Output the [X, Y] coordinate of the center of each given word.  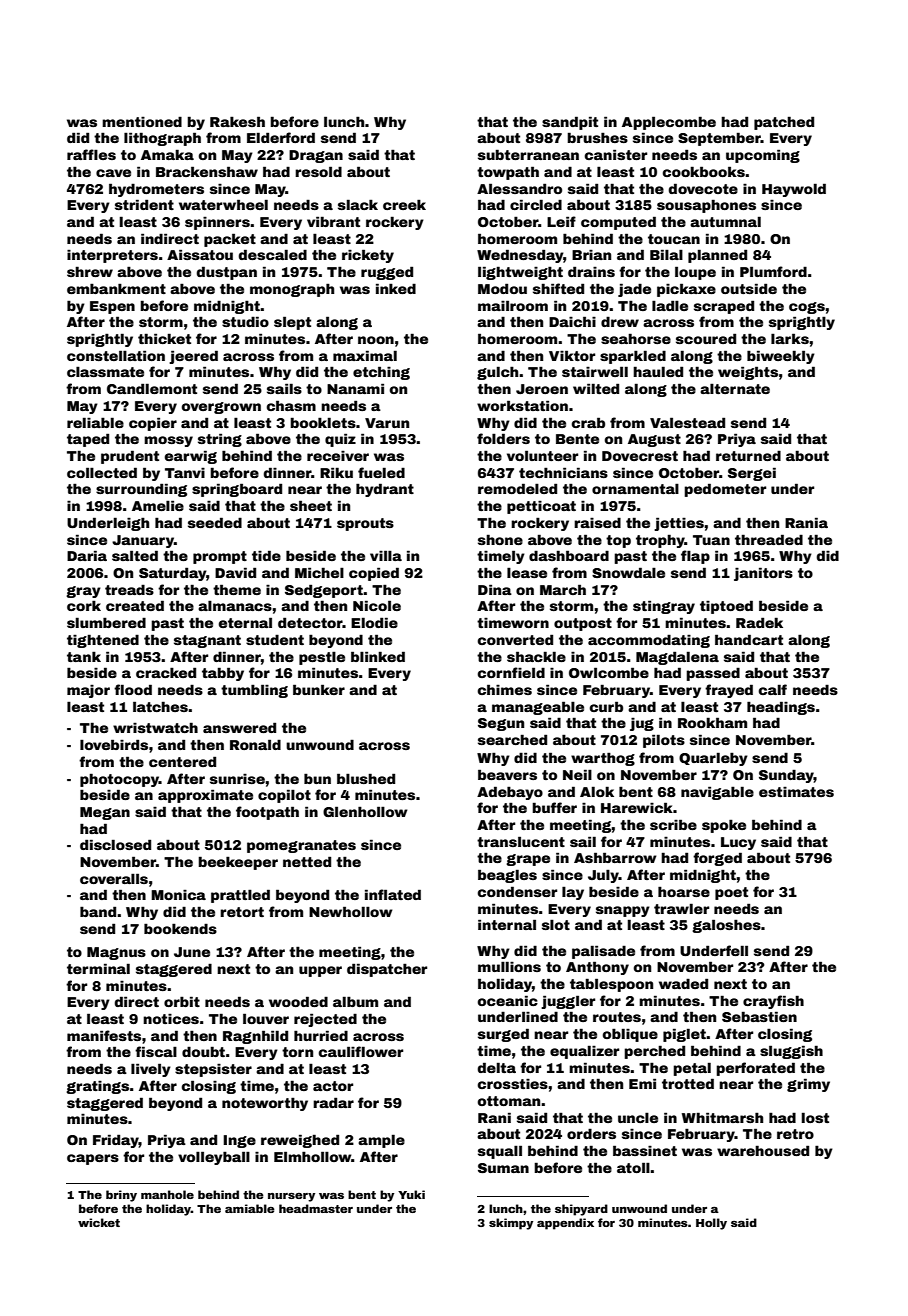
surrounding [141, 490]
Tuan [711, 540]
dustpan [226, 273]
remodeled [517, 488]
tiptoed [726, 607]
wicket [99, 1222]
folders [503, 438]
